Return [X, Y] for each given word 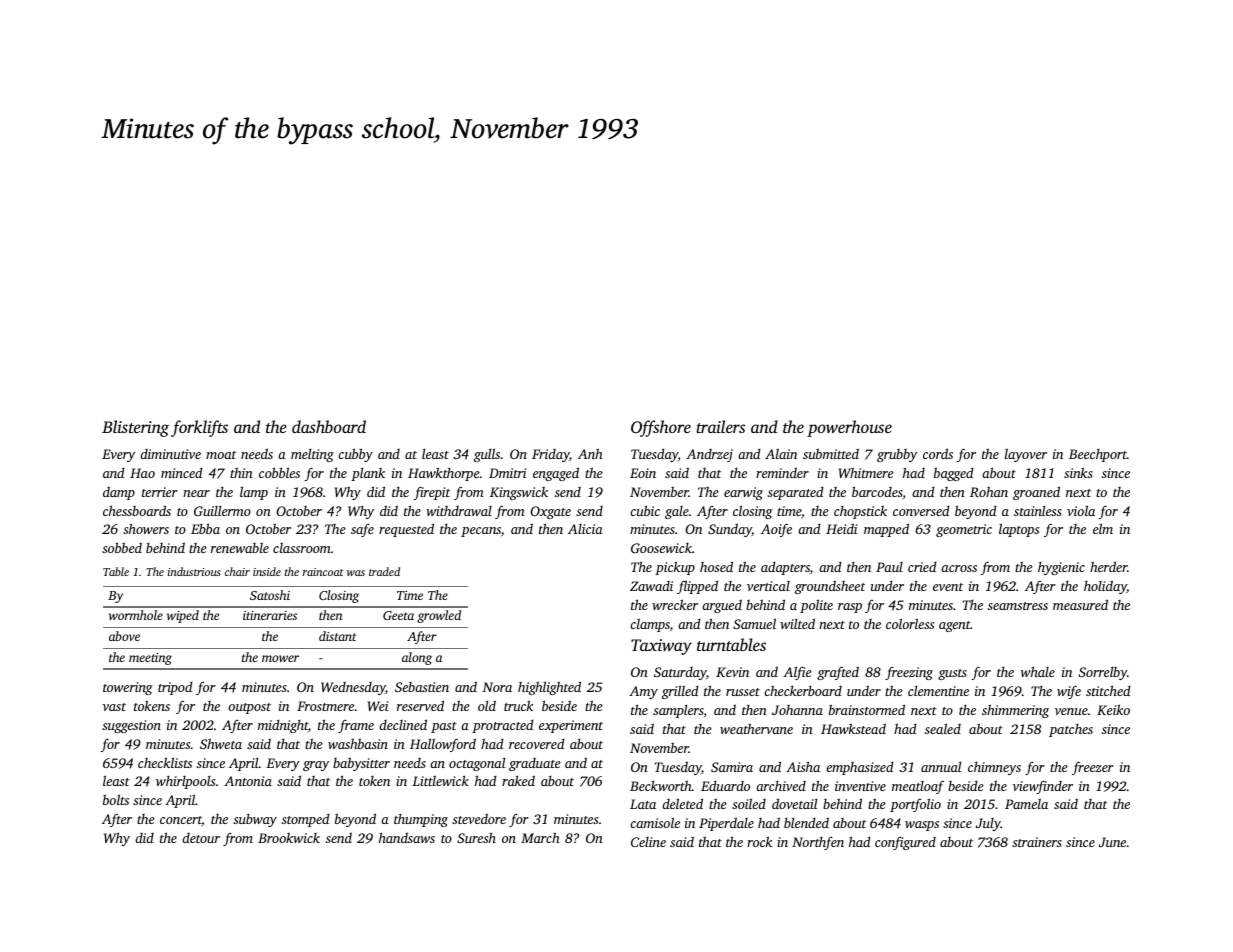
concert [181, 821]
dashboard [329, 426]
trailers [721, 426]
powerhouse [849, 428]
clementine [938, 690]
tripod [175, 688]
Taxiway [661, 647]
